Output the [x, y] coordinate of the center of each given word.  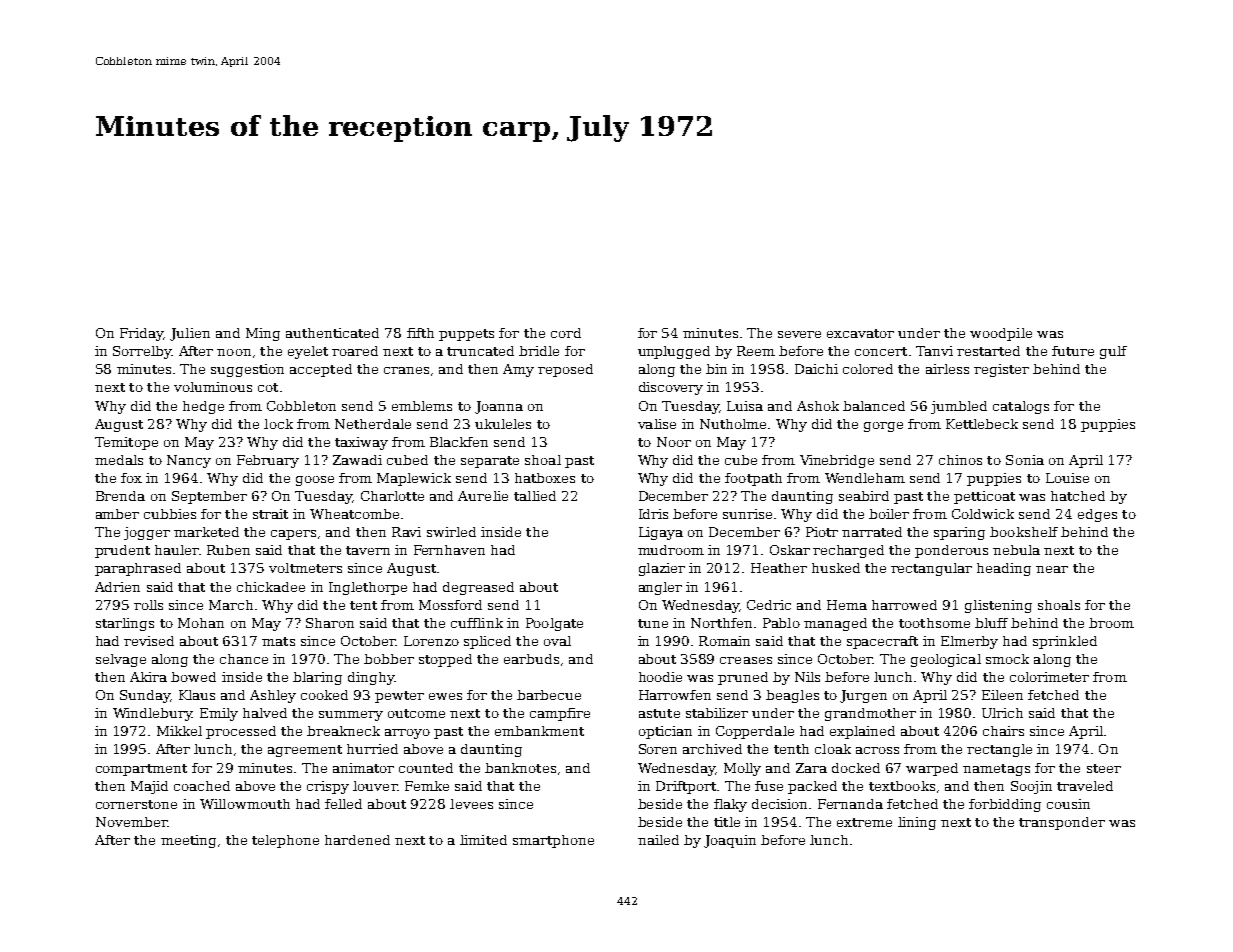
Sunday [145, 696]
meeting [188, 841]
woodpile [1001, 334]
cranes [406, 370]
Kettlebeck [982, 424]
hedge [203, 407]
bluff [991, 623]
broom [1111, 623]
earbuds [531, 659]
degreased [478, 588]
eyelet [308, 352]
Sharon [330, 623]
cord [566, 333]
